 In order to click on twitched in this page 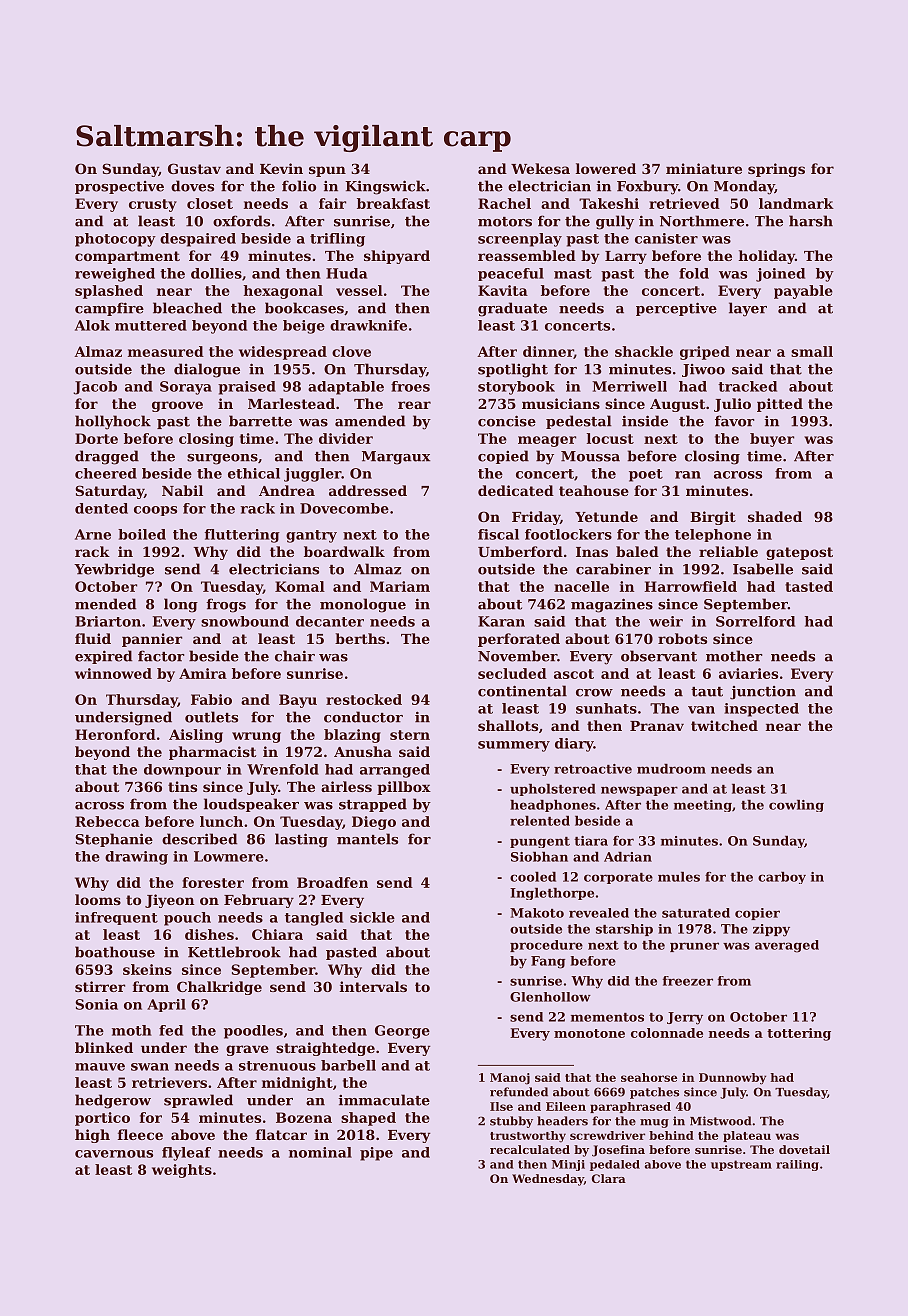, I will do `click(724, 725)`.
